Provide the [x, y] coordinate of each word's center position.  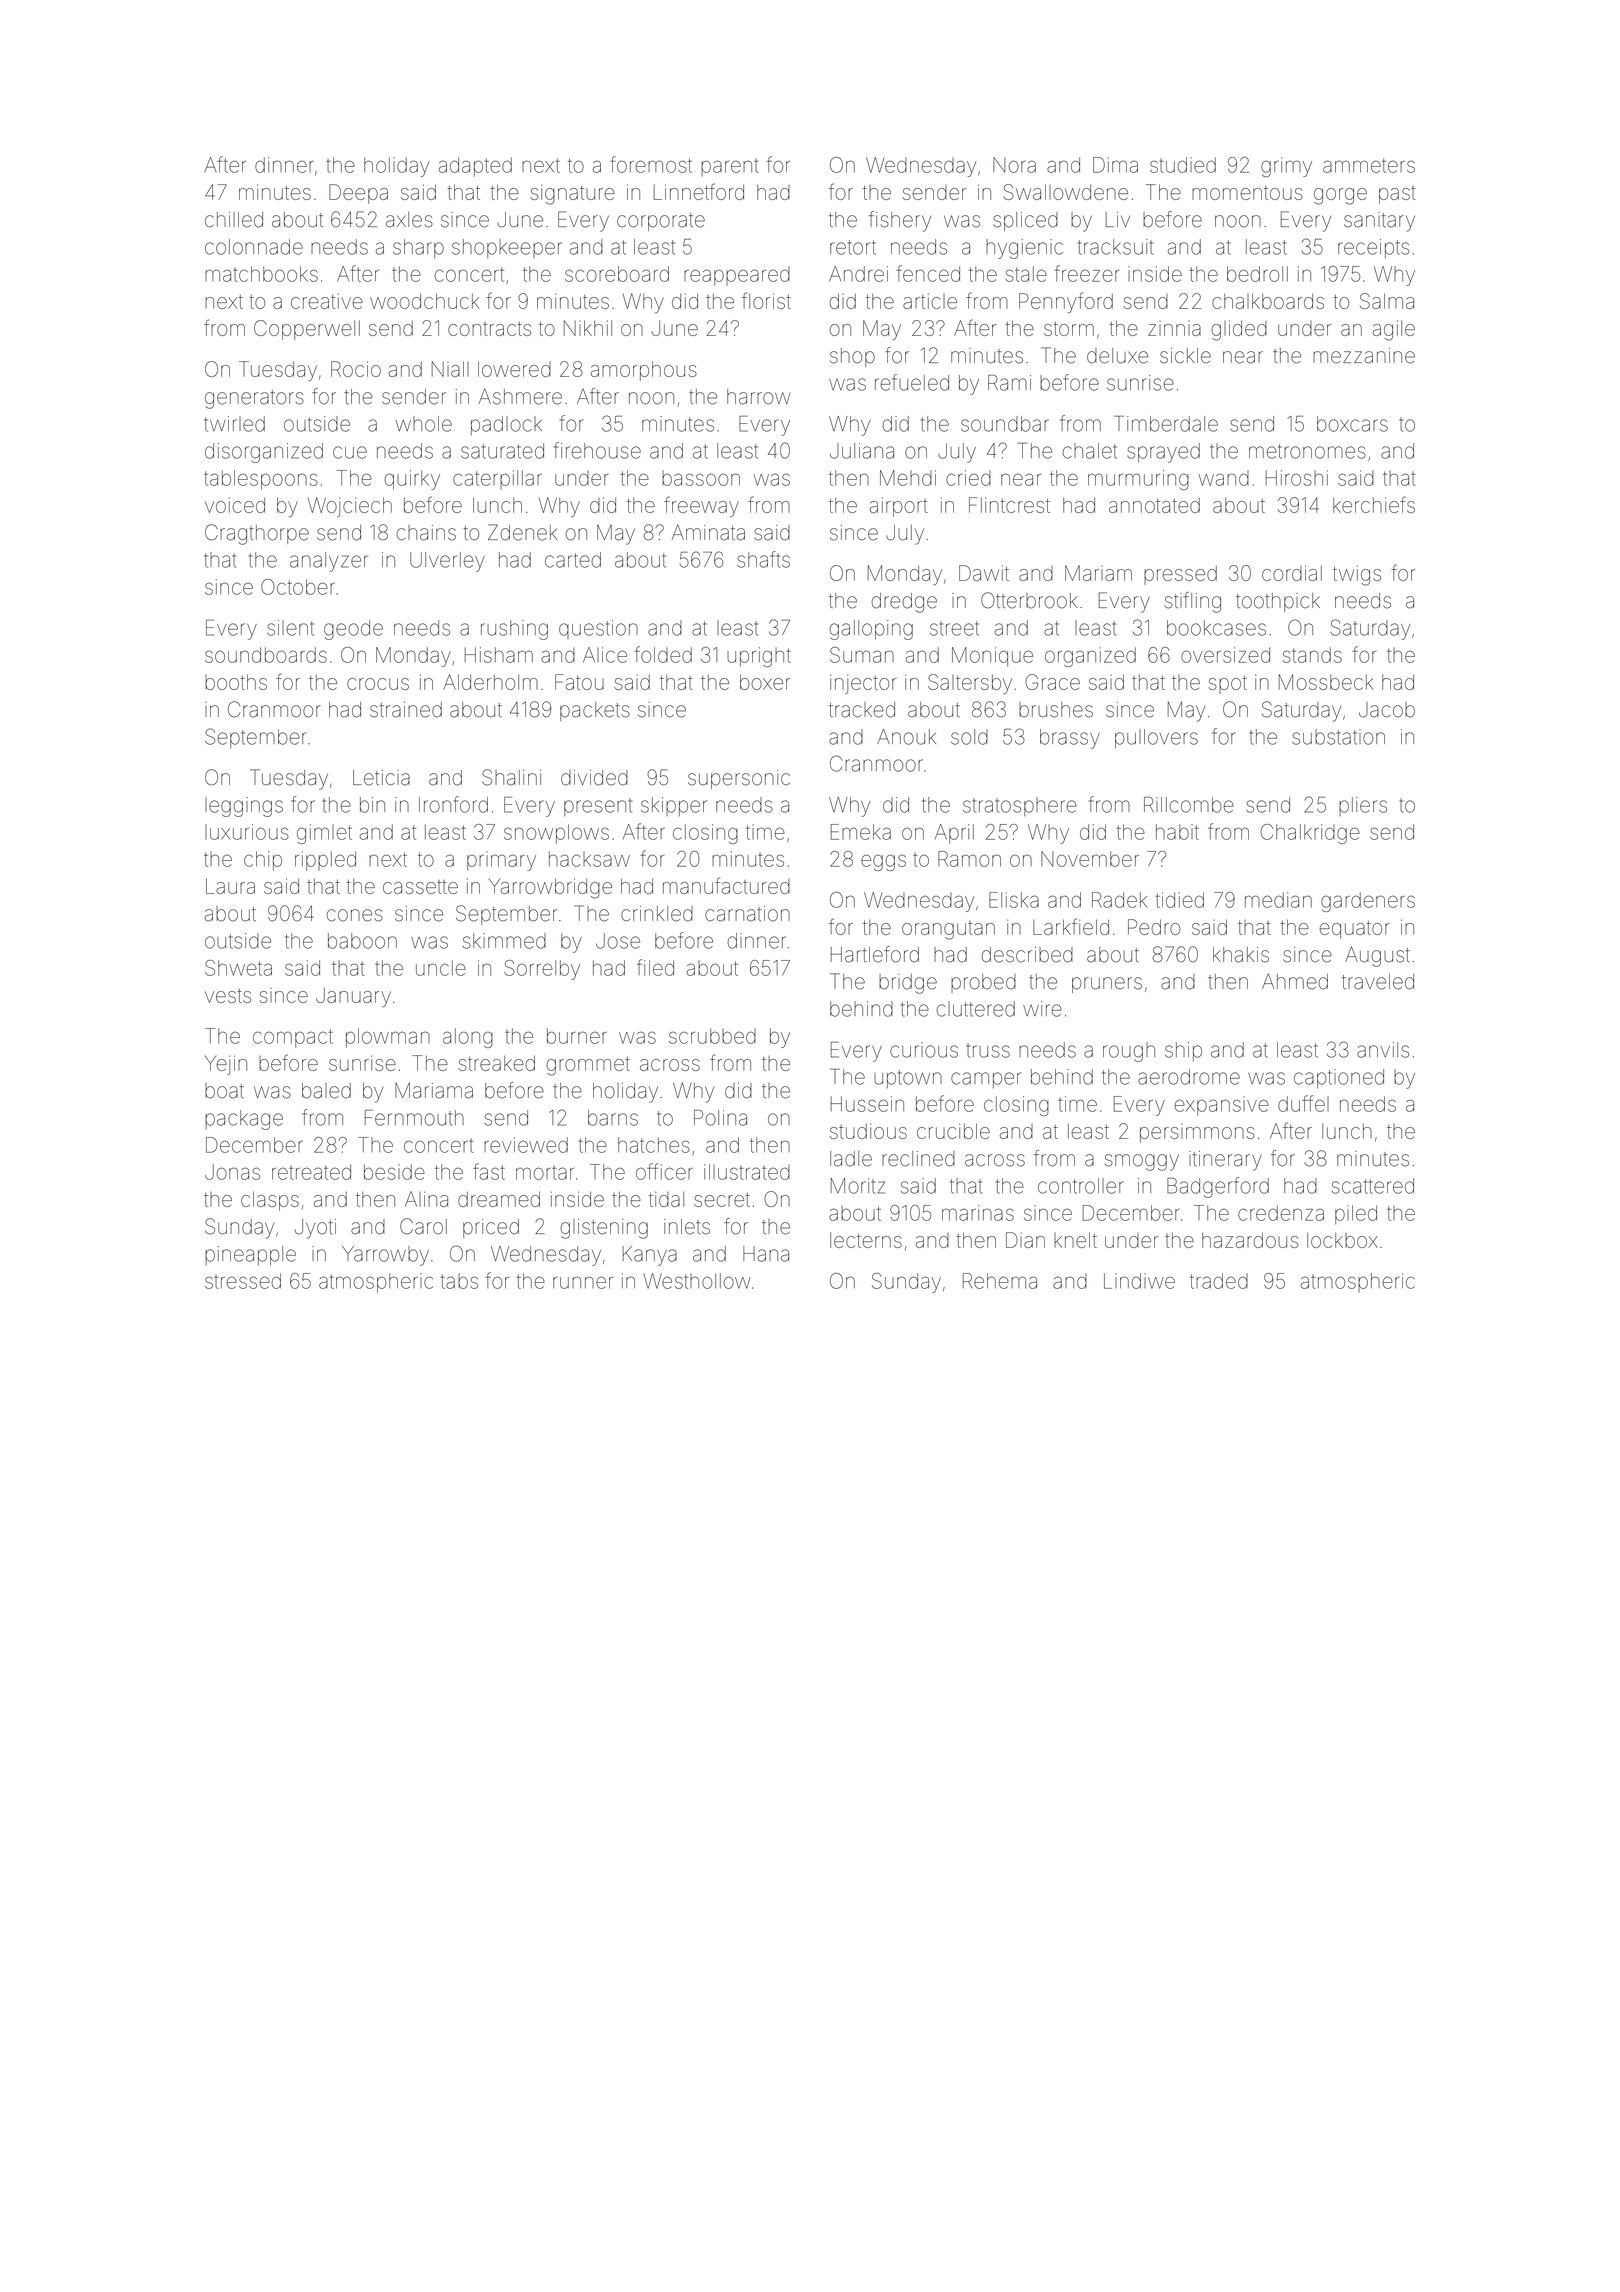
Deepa [358, 194]
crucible [953, 1131]
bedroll [1257, 274]
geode [353, 630]
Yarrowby [385, 1256]
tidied [1179, 900]
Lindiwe [1139, 1281]
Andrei [858, 274]
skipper [674, 806]
